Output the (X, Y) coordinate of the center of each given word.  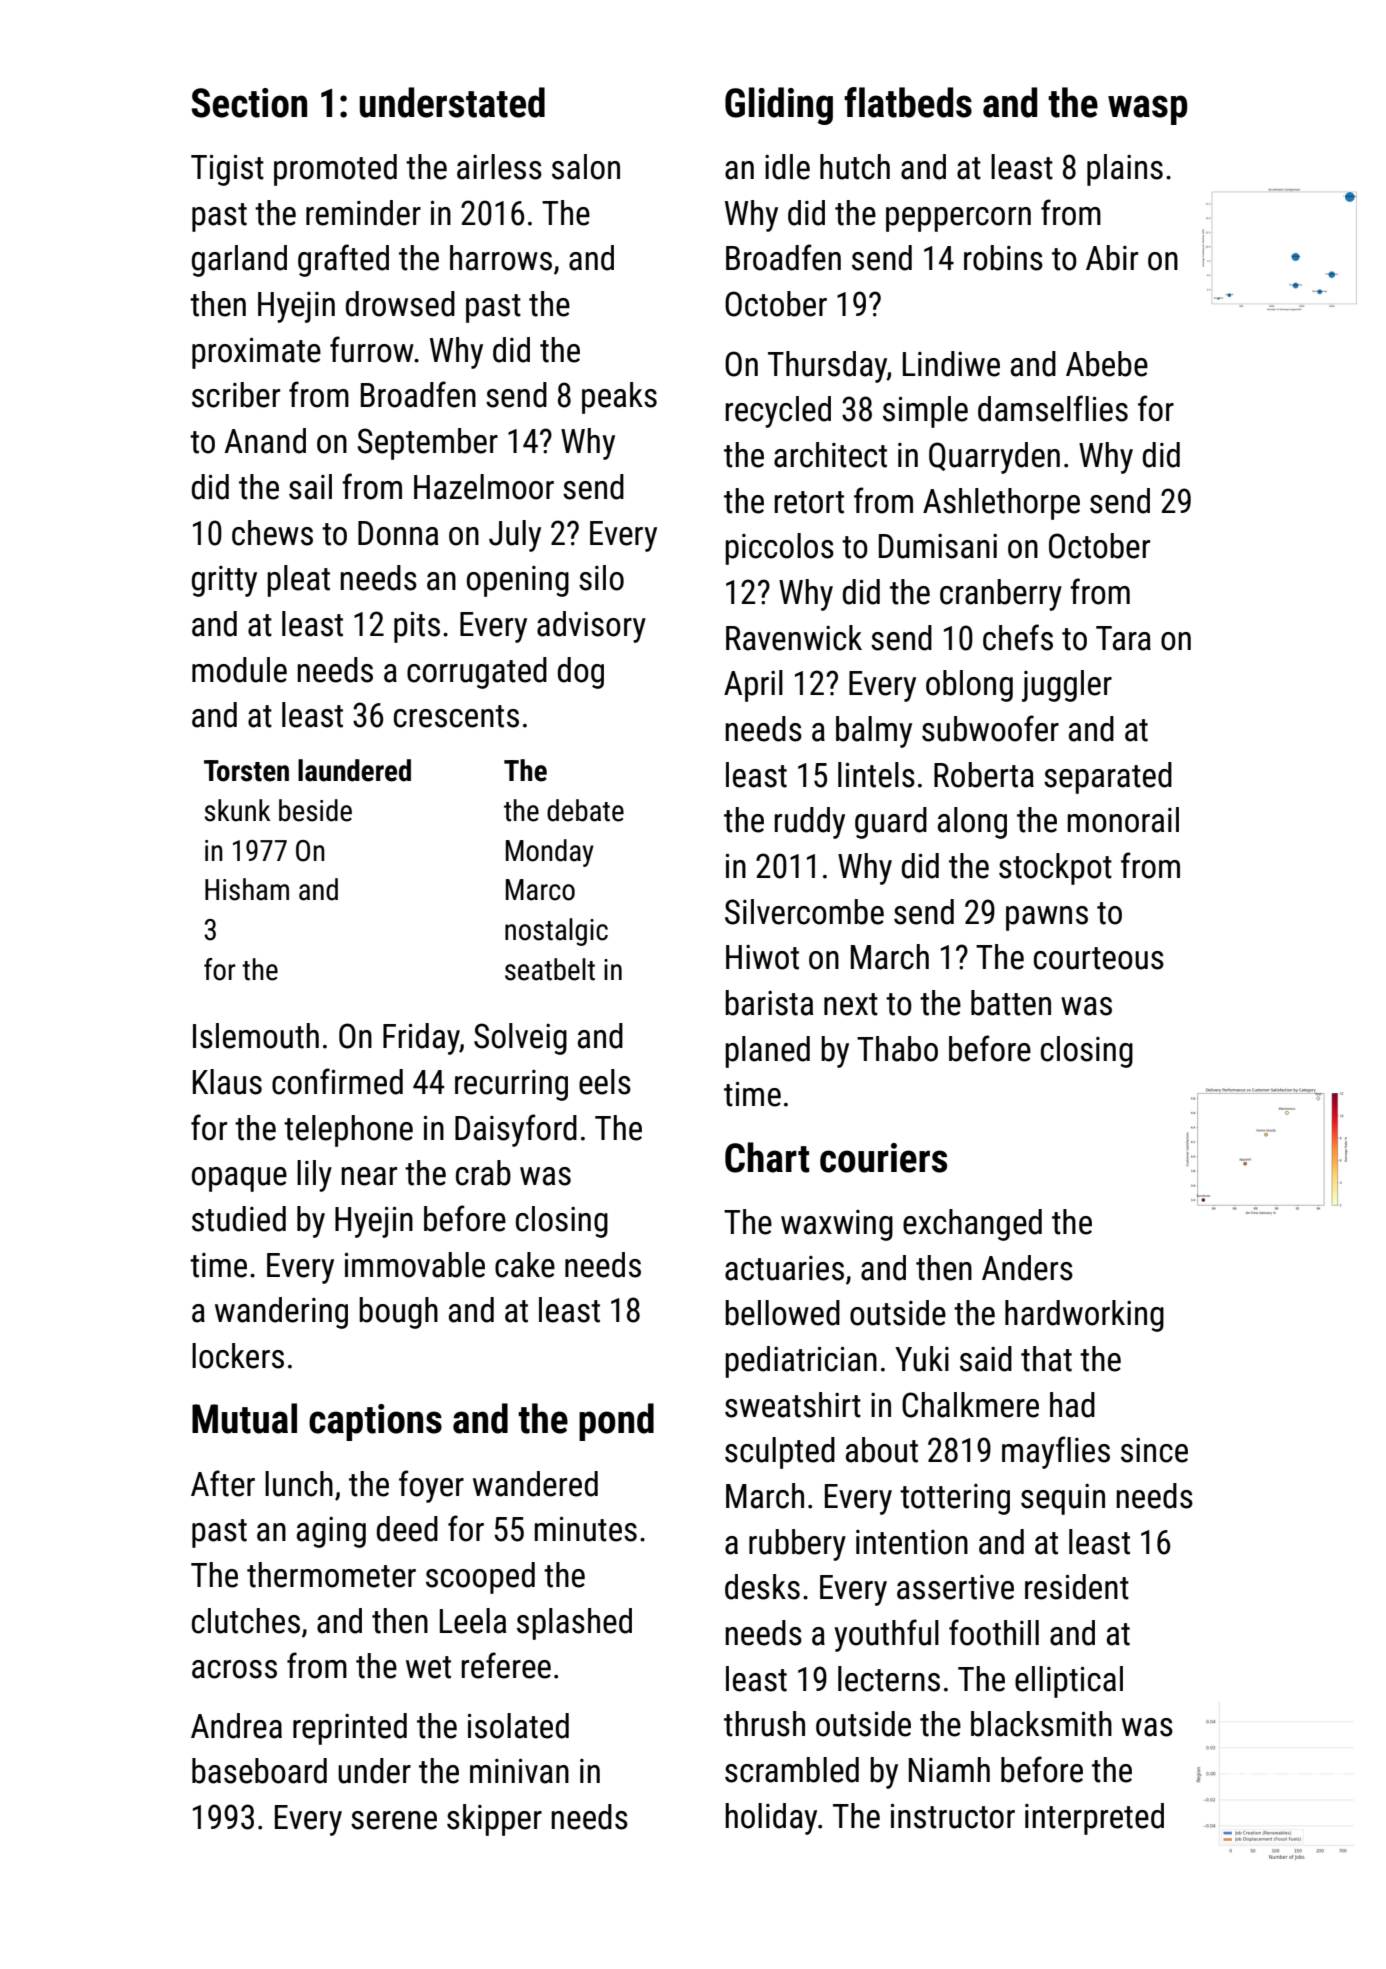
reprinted (350, 1729)
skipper (494, 1820)
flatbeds (908, 102)
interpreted (1094, 1819)
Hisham (247, 889)
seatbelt (550, 969)
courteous (1099, 958)
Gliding (779, 106)
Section (249, 103)
